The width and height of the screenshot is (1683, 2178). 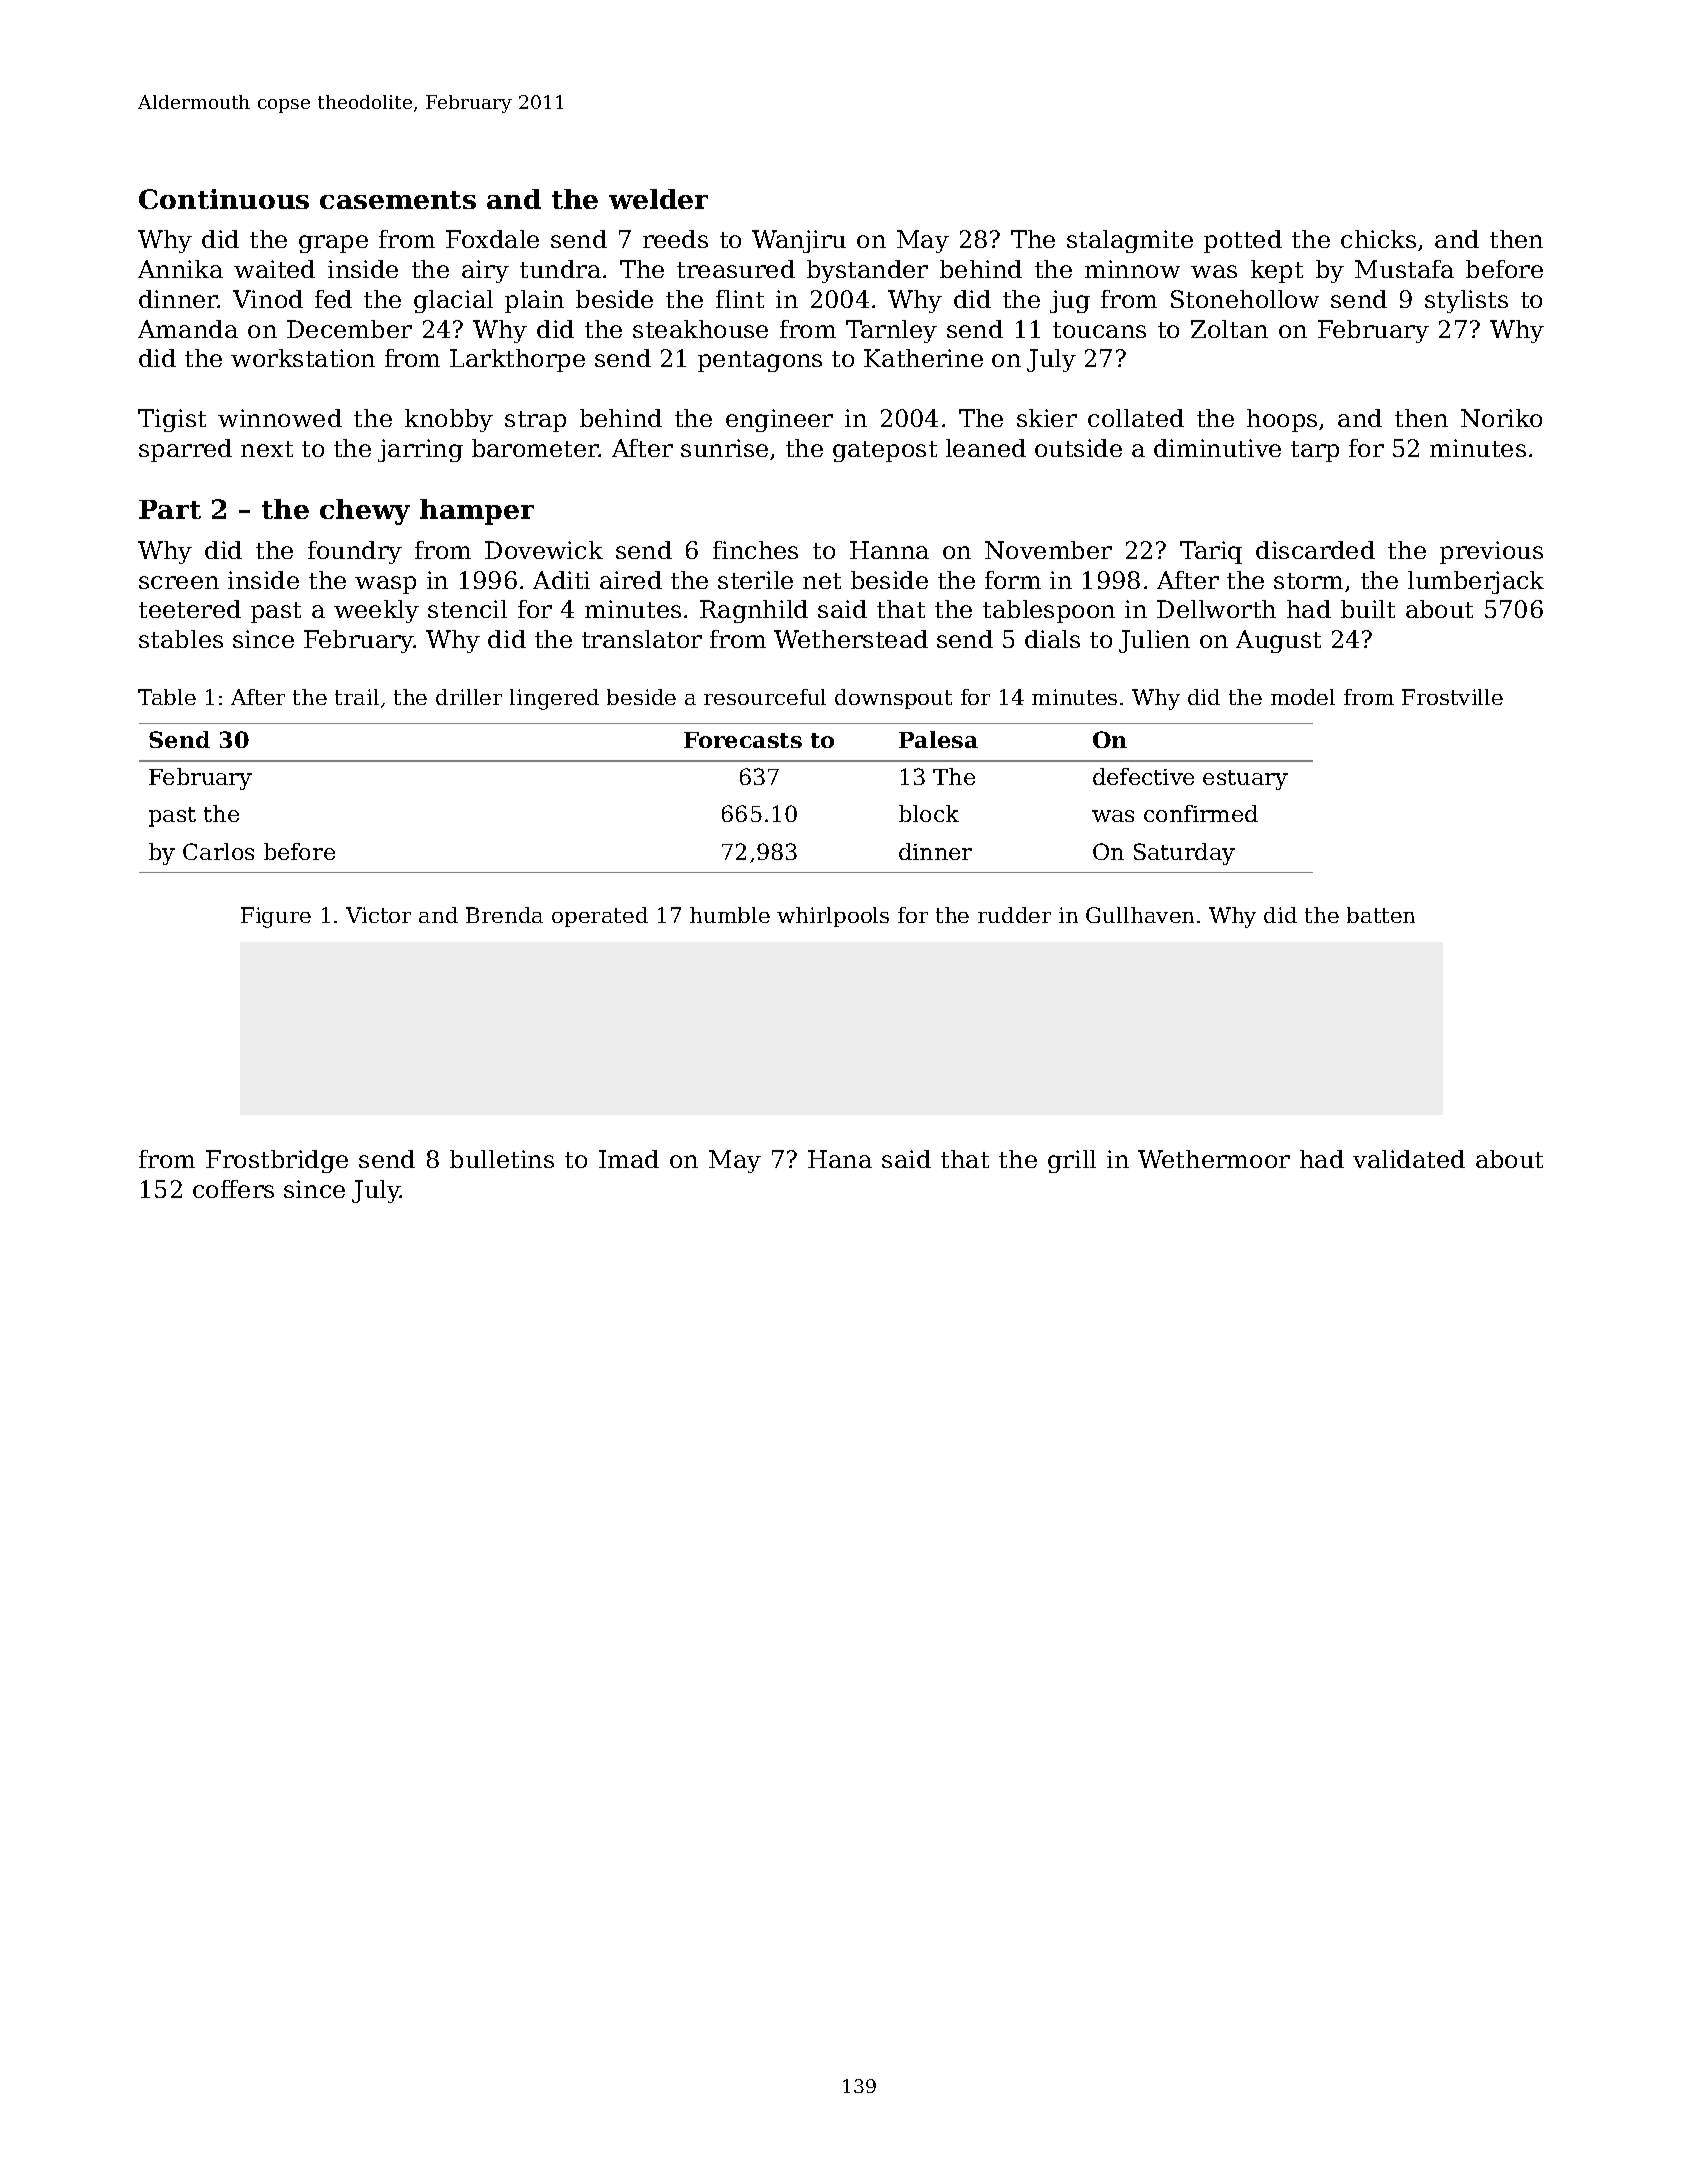 I want to click on diminutive, so click(x=1217, y=448).
